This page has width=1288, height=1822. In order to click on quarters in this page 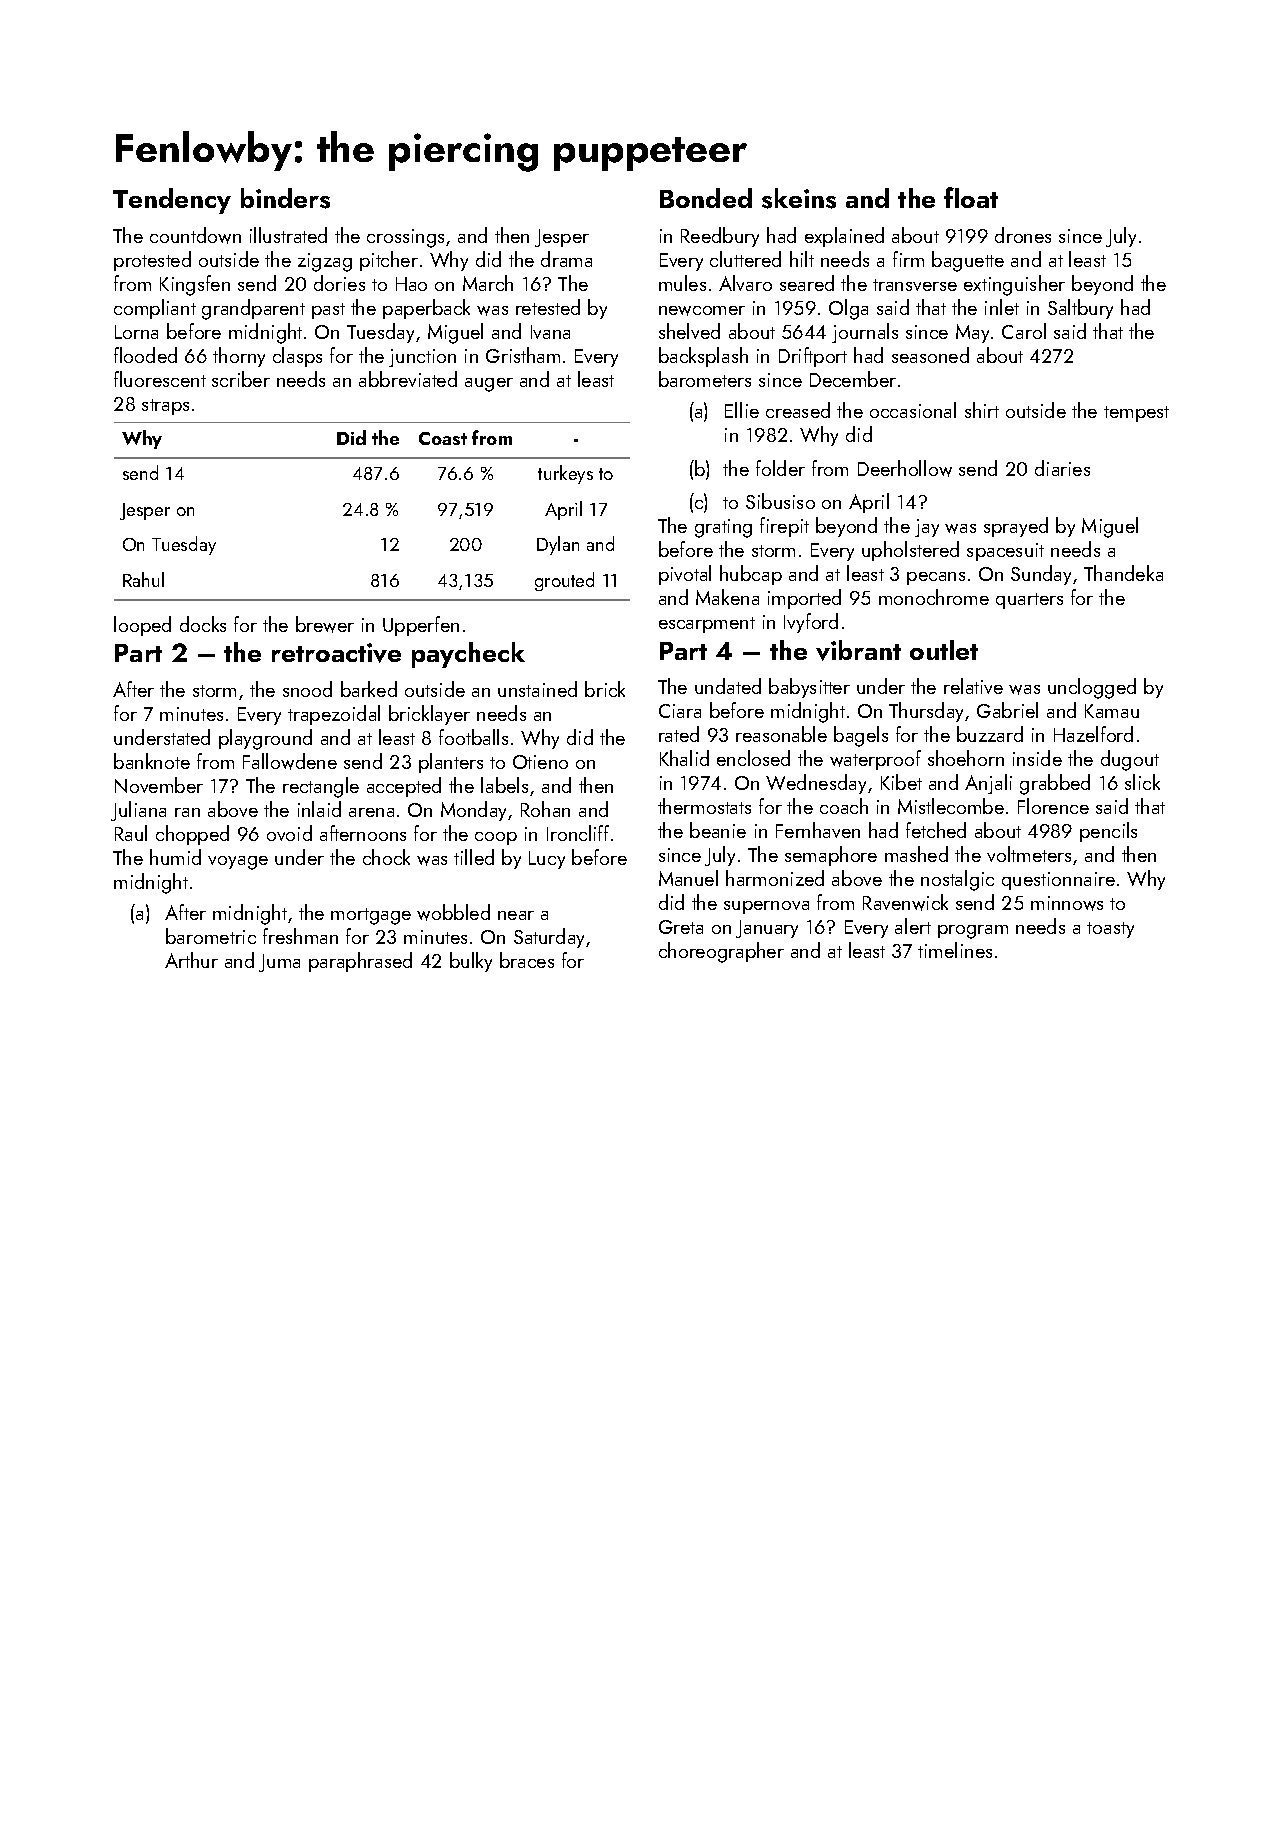, I will do `click(1029, 601)`.
